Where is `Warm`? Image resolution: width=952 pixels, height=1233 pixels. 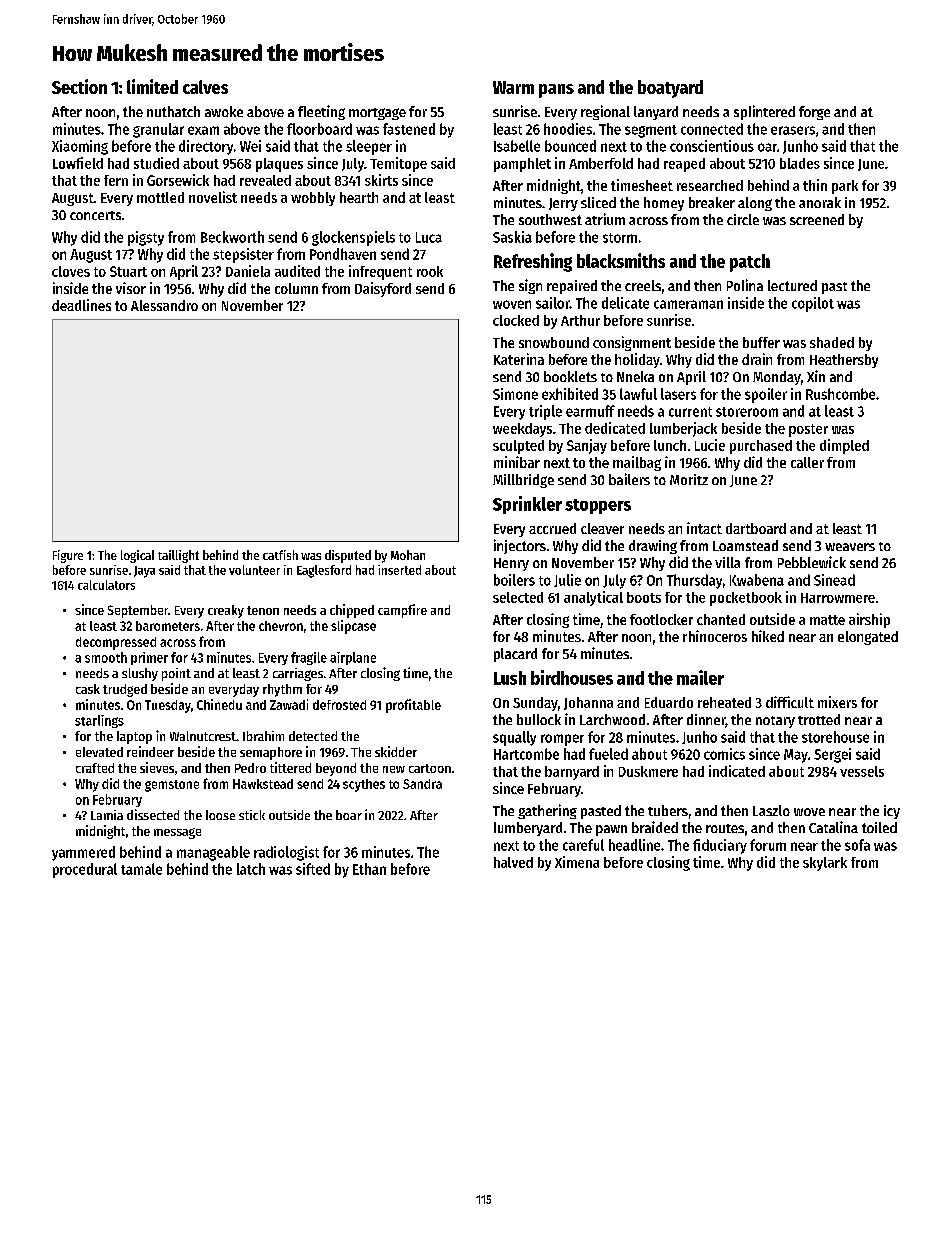 Warm is located at coordinates (513, 87).
